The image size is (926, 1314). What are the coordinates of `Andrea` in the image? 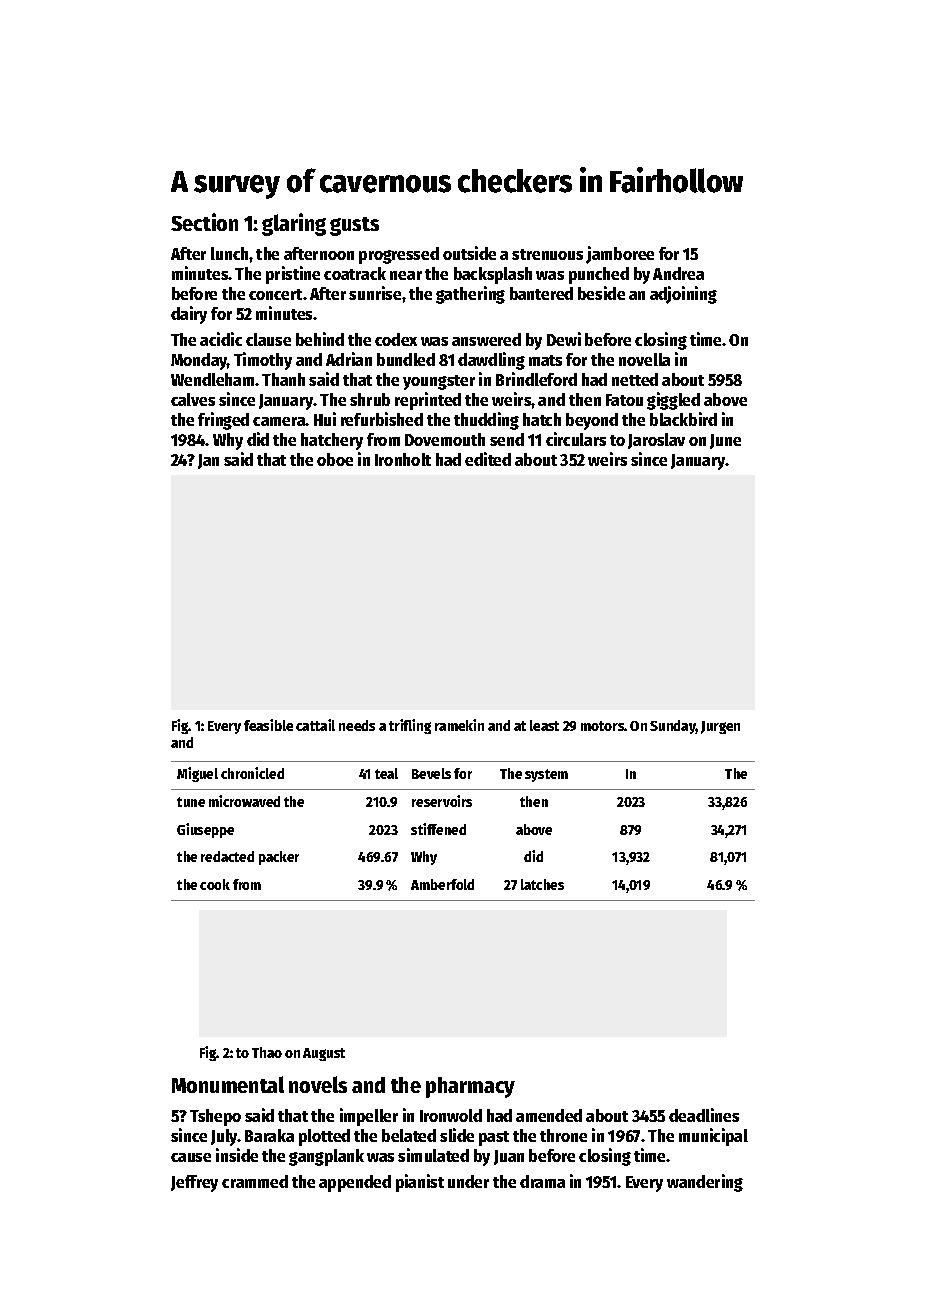 It's located at (678, 273).
